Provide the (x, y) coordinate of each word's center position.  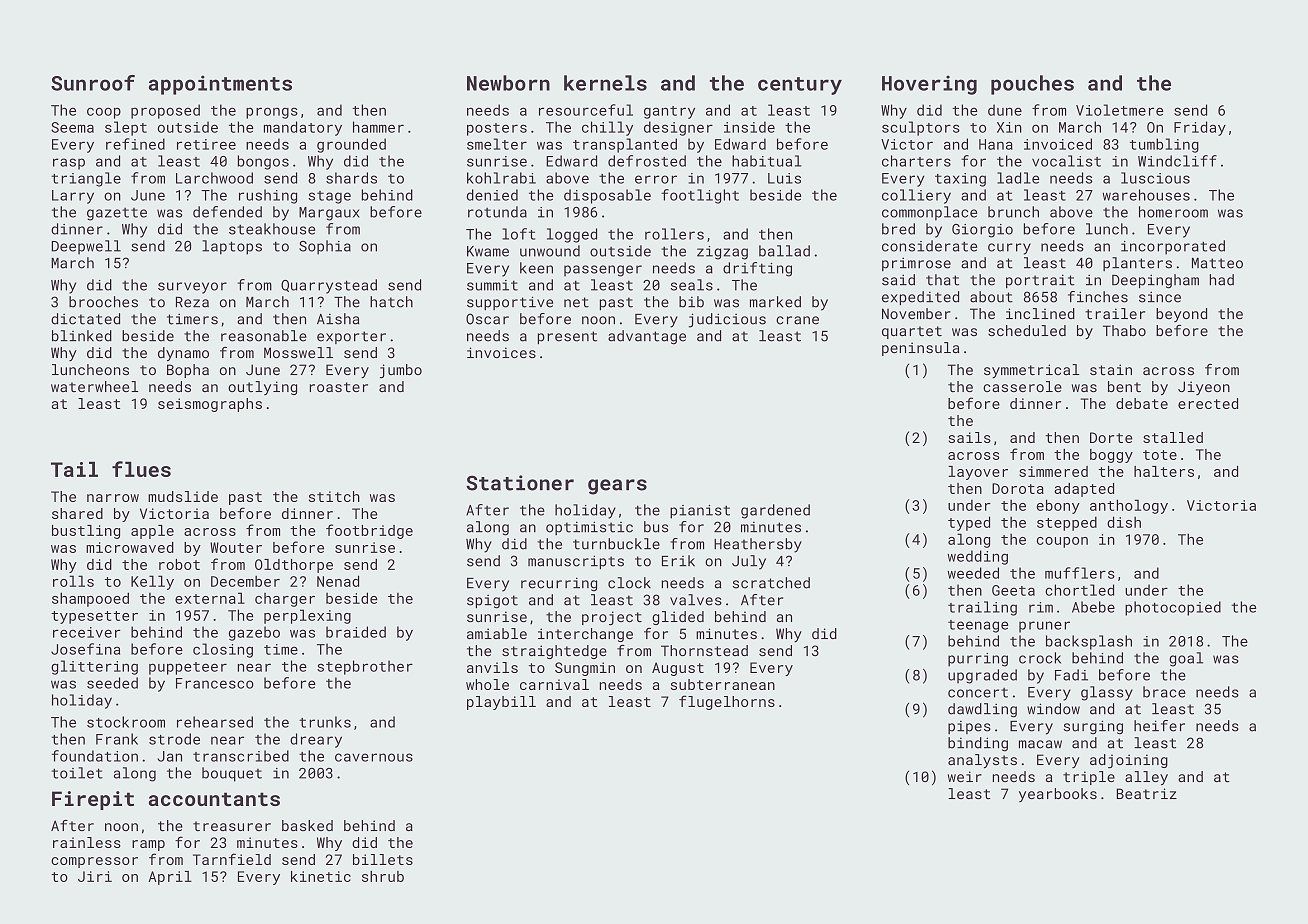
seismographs (210, 405)
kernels (605, 83)
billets (383, 859)
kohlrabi (501, 178)
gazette (117, 214)
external (210, 598)
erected (1208, 403)
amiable (497, 633)
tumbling (1164, 145)
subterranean (723, 684)
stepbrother (365, 667)
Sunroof (93, 83)
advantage (647, 337)
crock (1040, 658)
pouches (1032, 85)
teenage (978, 626)
